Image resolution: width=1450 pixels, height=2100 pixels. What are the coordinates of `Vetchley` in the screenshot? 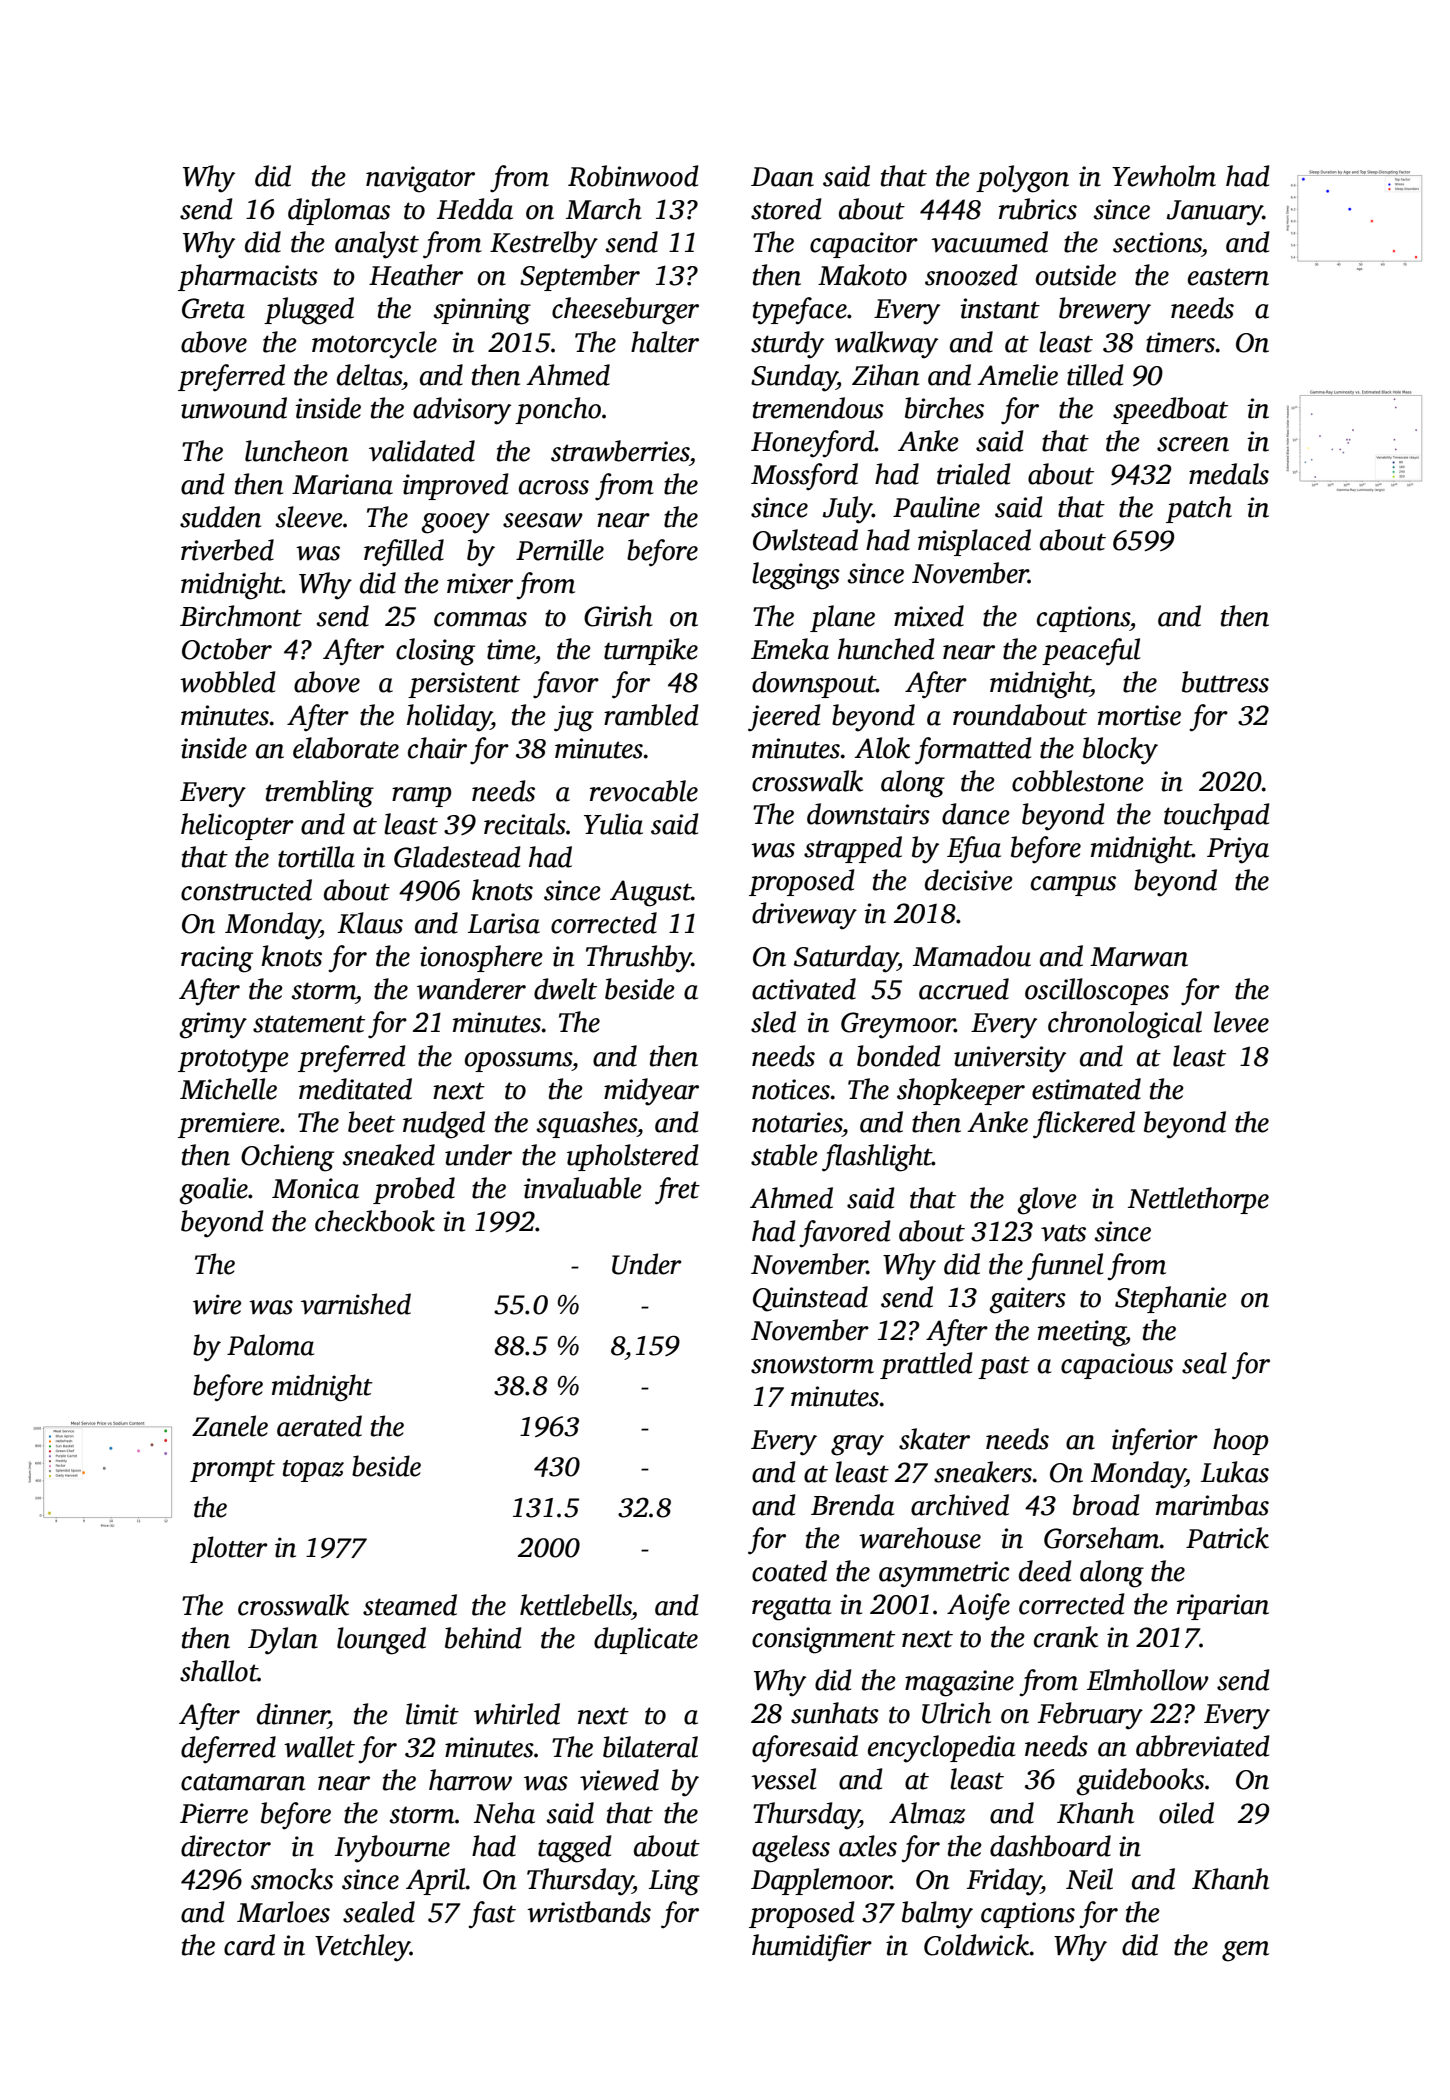 It's located at (362, 1948).
